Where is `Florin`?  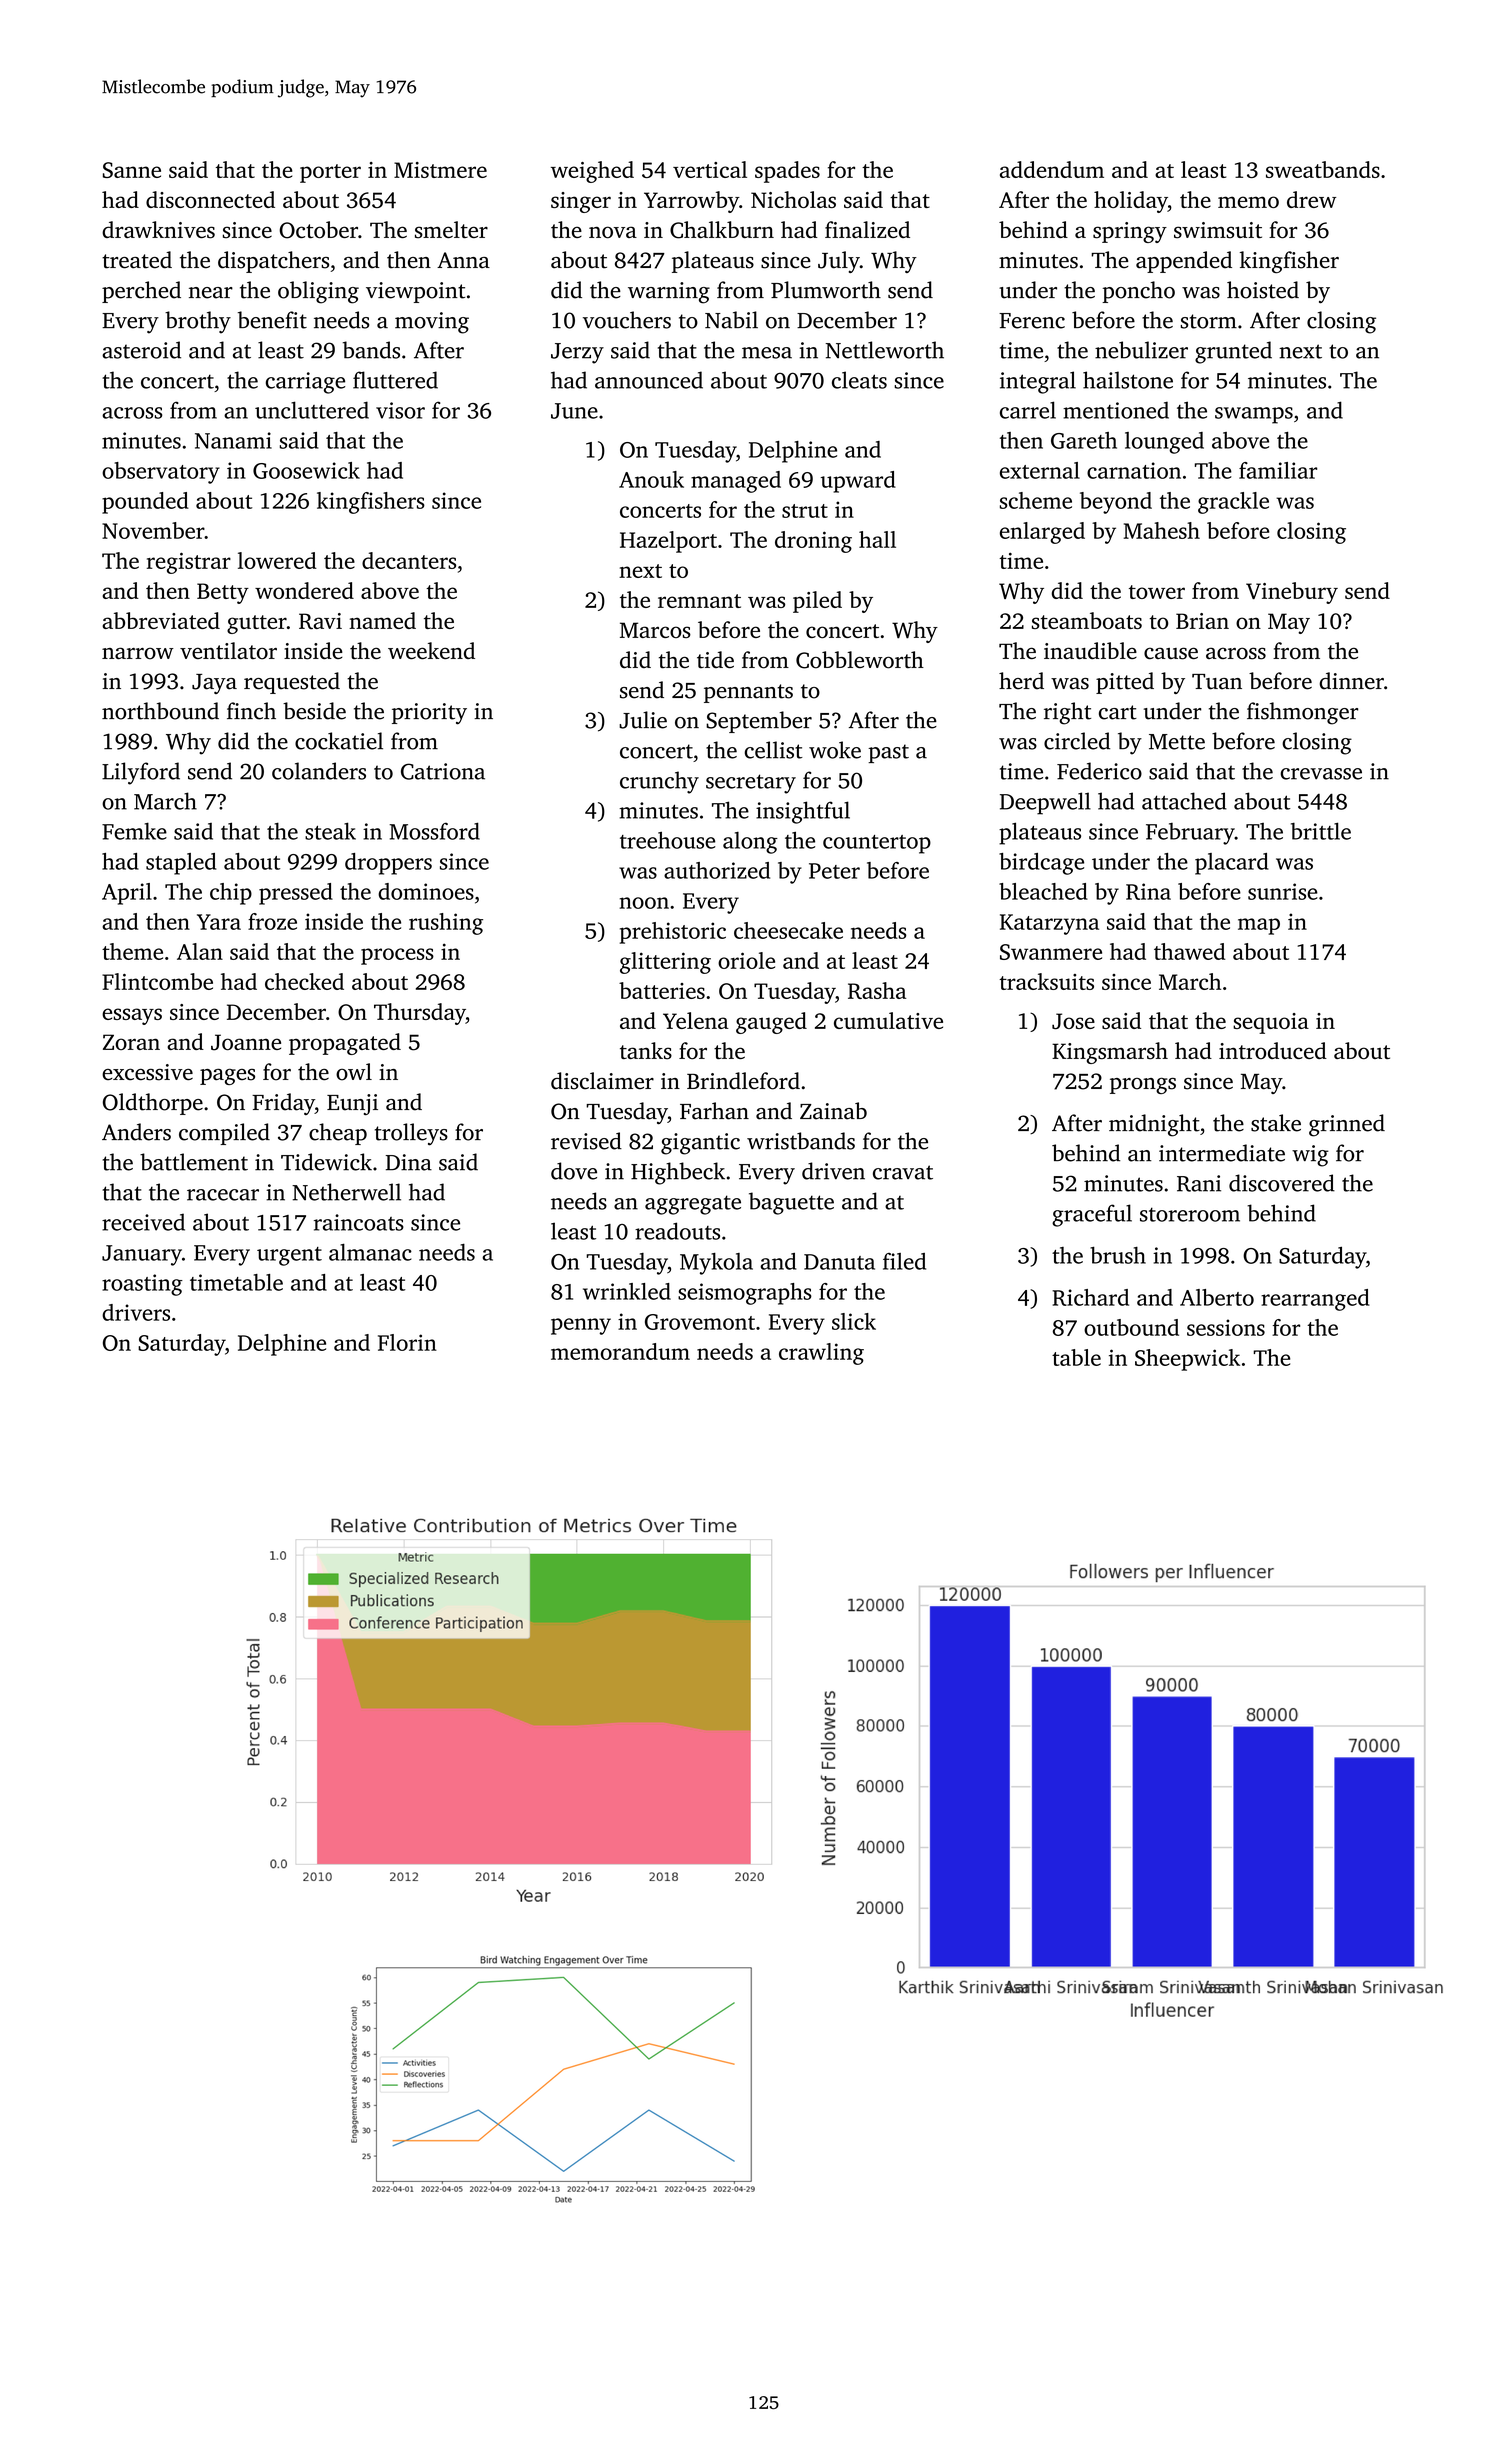 Florin is located at coordinates (407, 1342).
